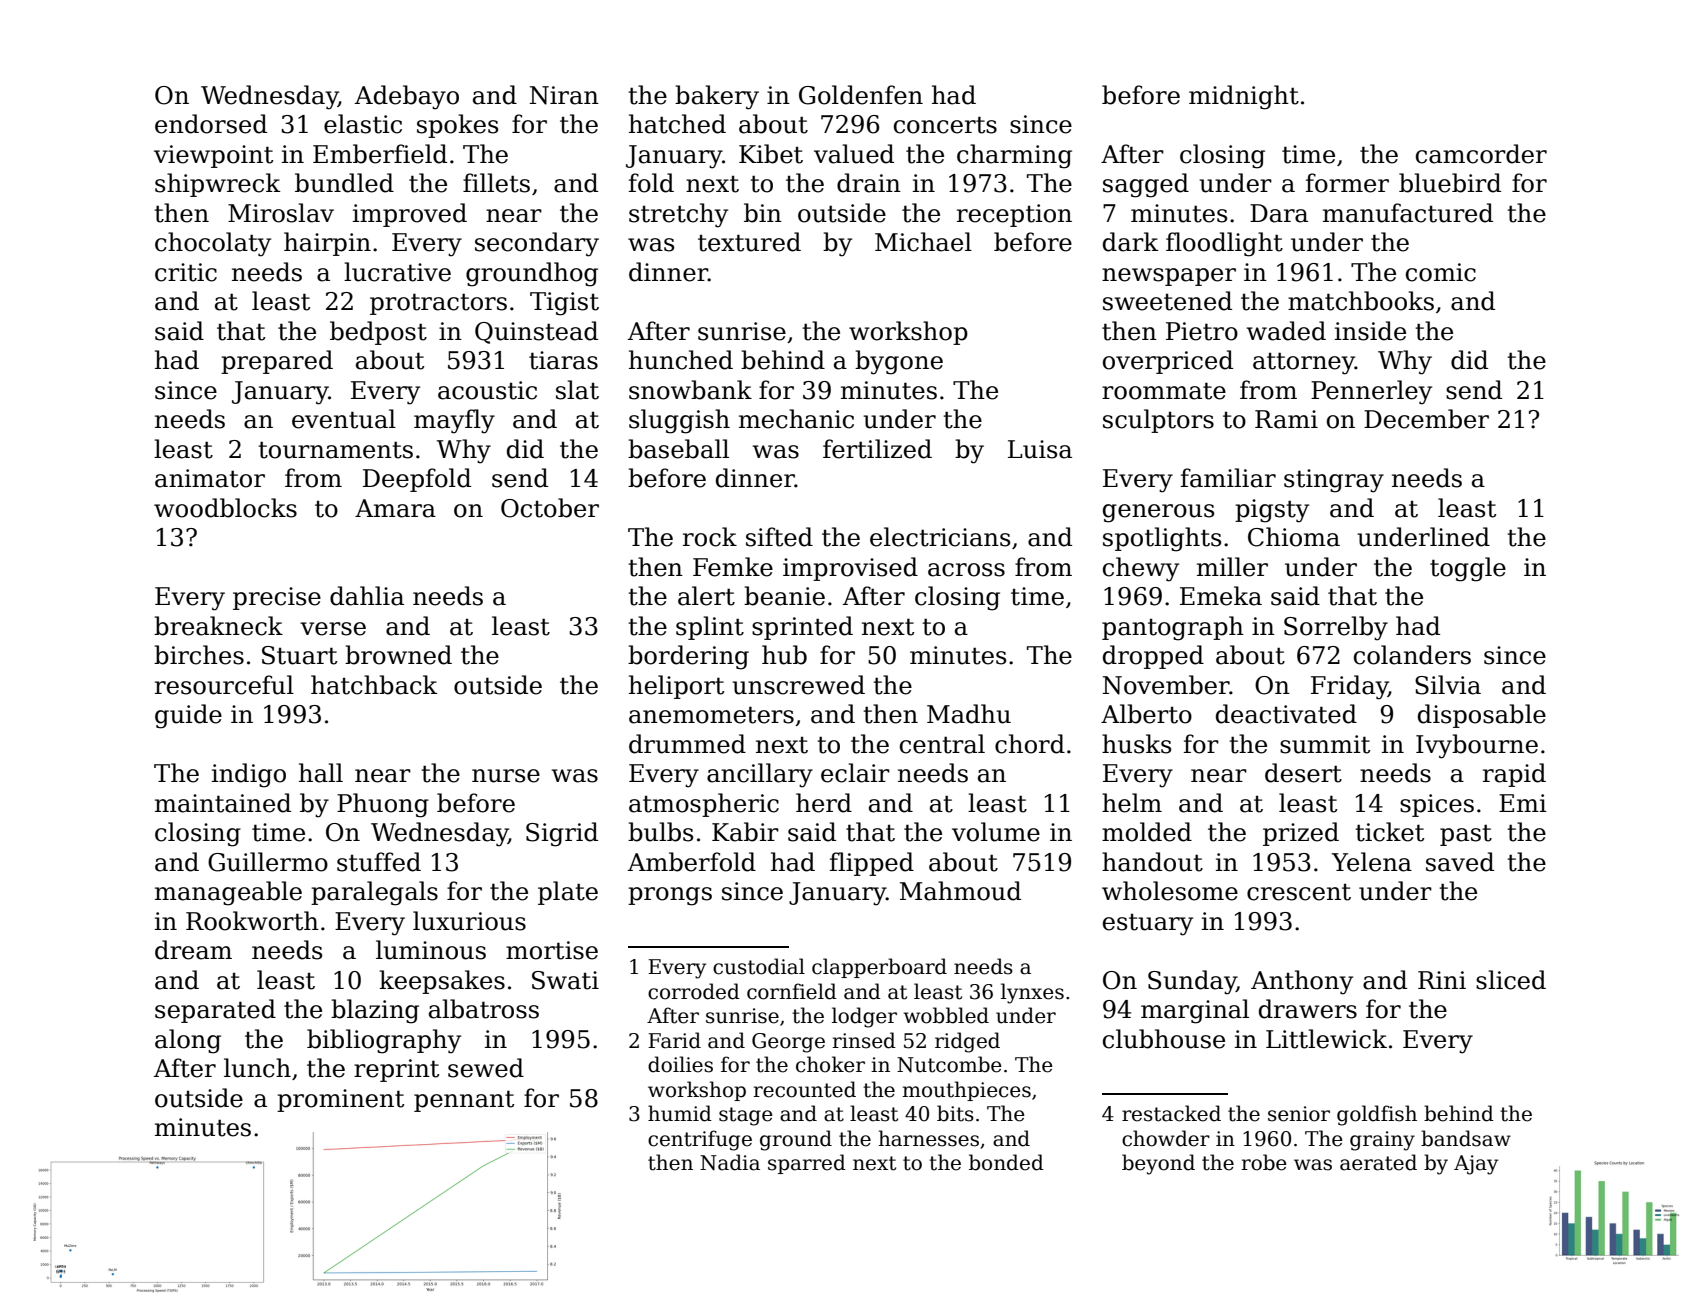  I want to click on sweetened, so click(1167, 301).
